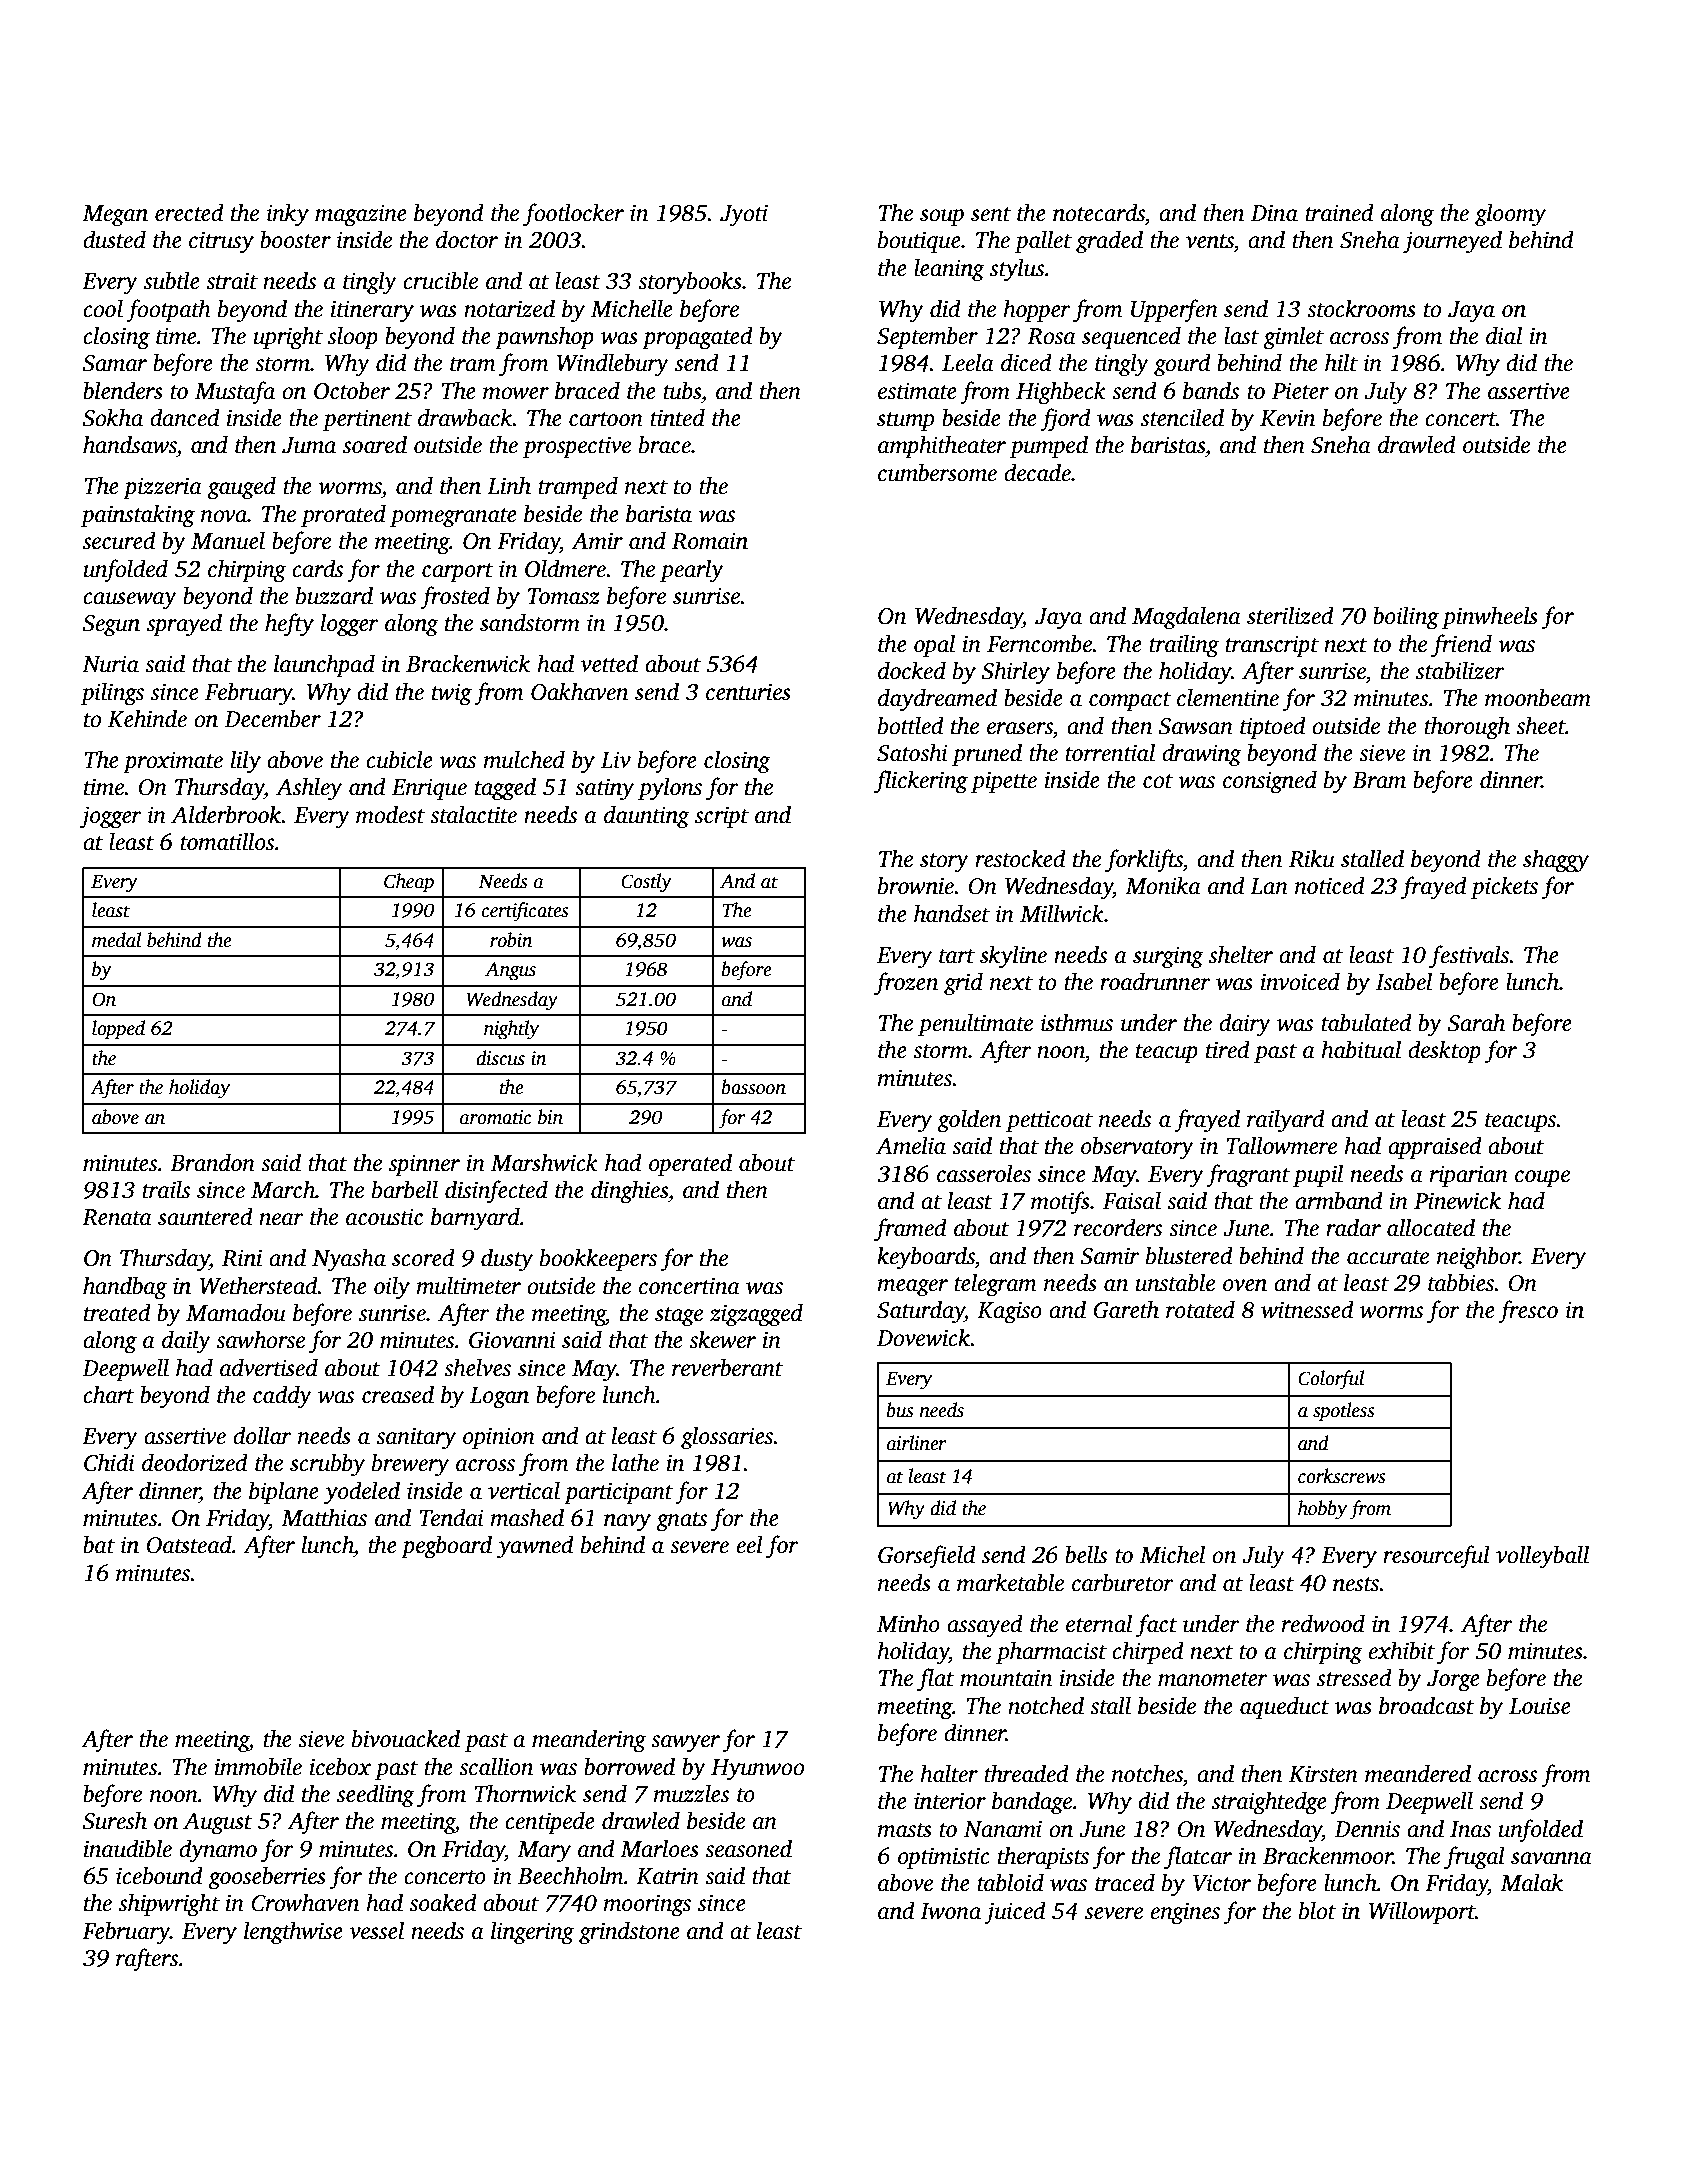 The image size is (1683, 2178). I want to click on glossaries, so click(727, 1438).
